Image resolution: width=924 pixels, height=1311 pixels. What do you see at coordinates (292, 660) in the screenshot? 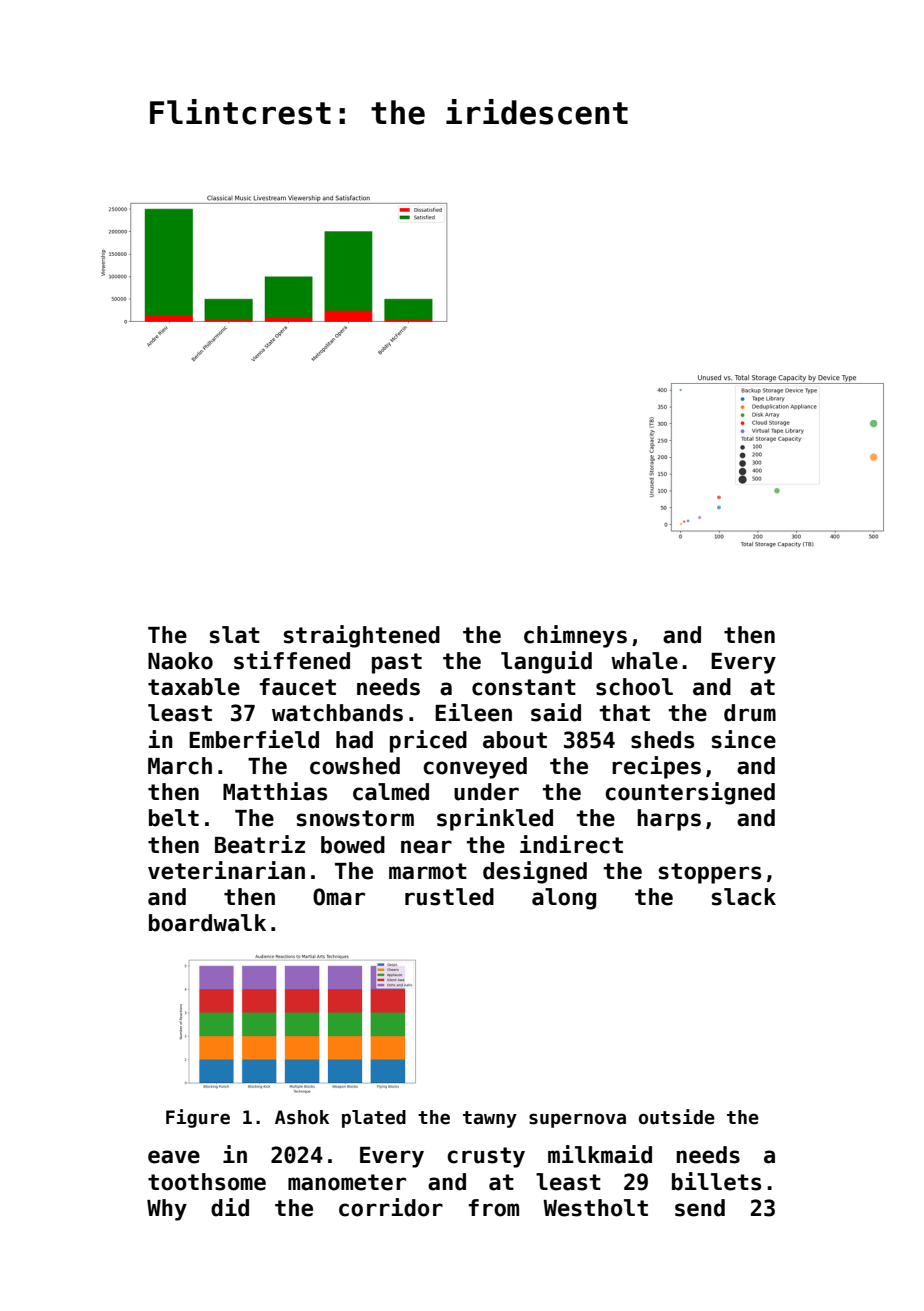
I see `stiffened` at bounding box center [292, 660].
